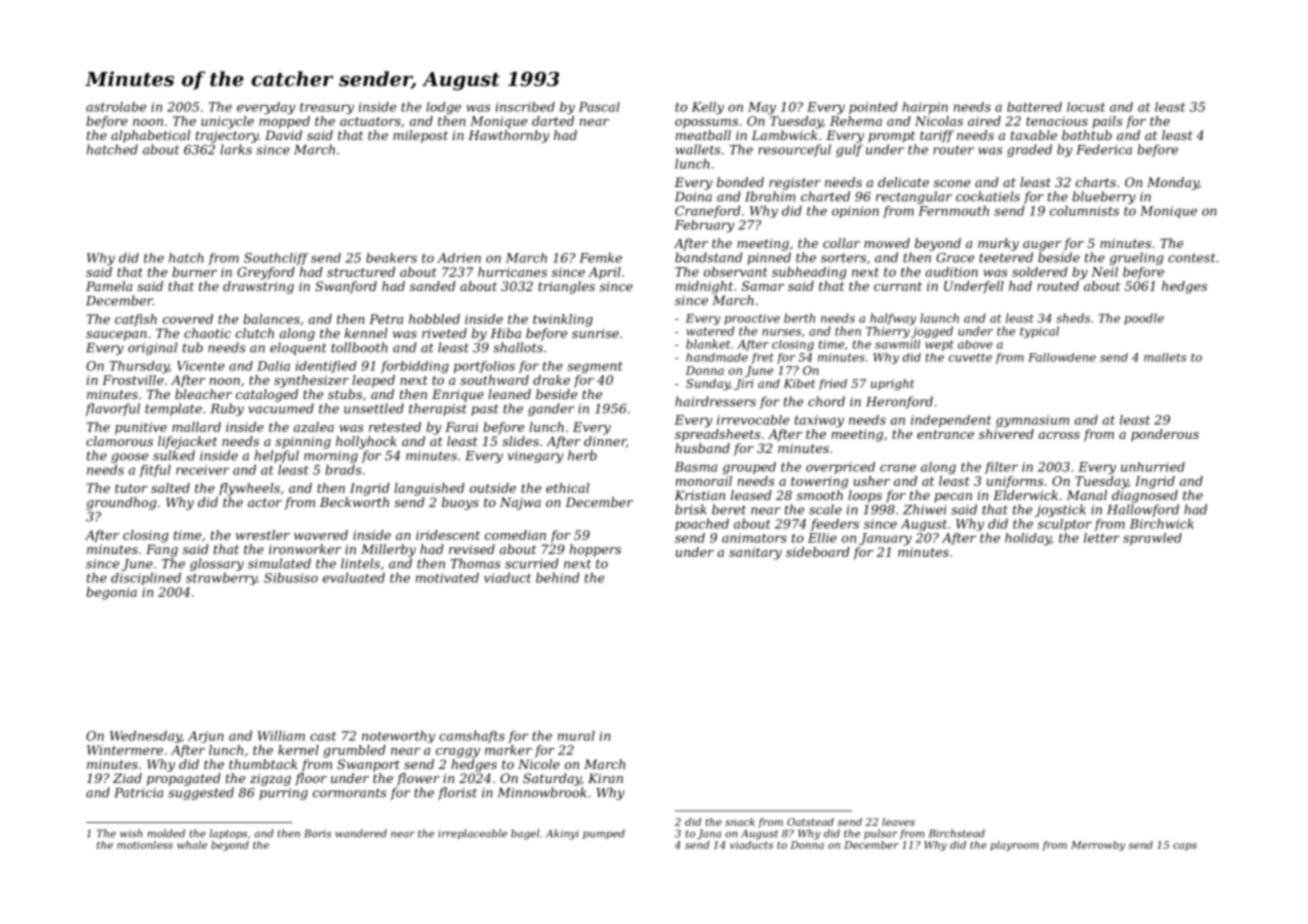 Image resolution: width=1308 pixels, height=924 pixels. I want to click on hairpin, so click(925, 108).
